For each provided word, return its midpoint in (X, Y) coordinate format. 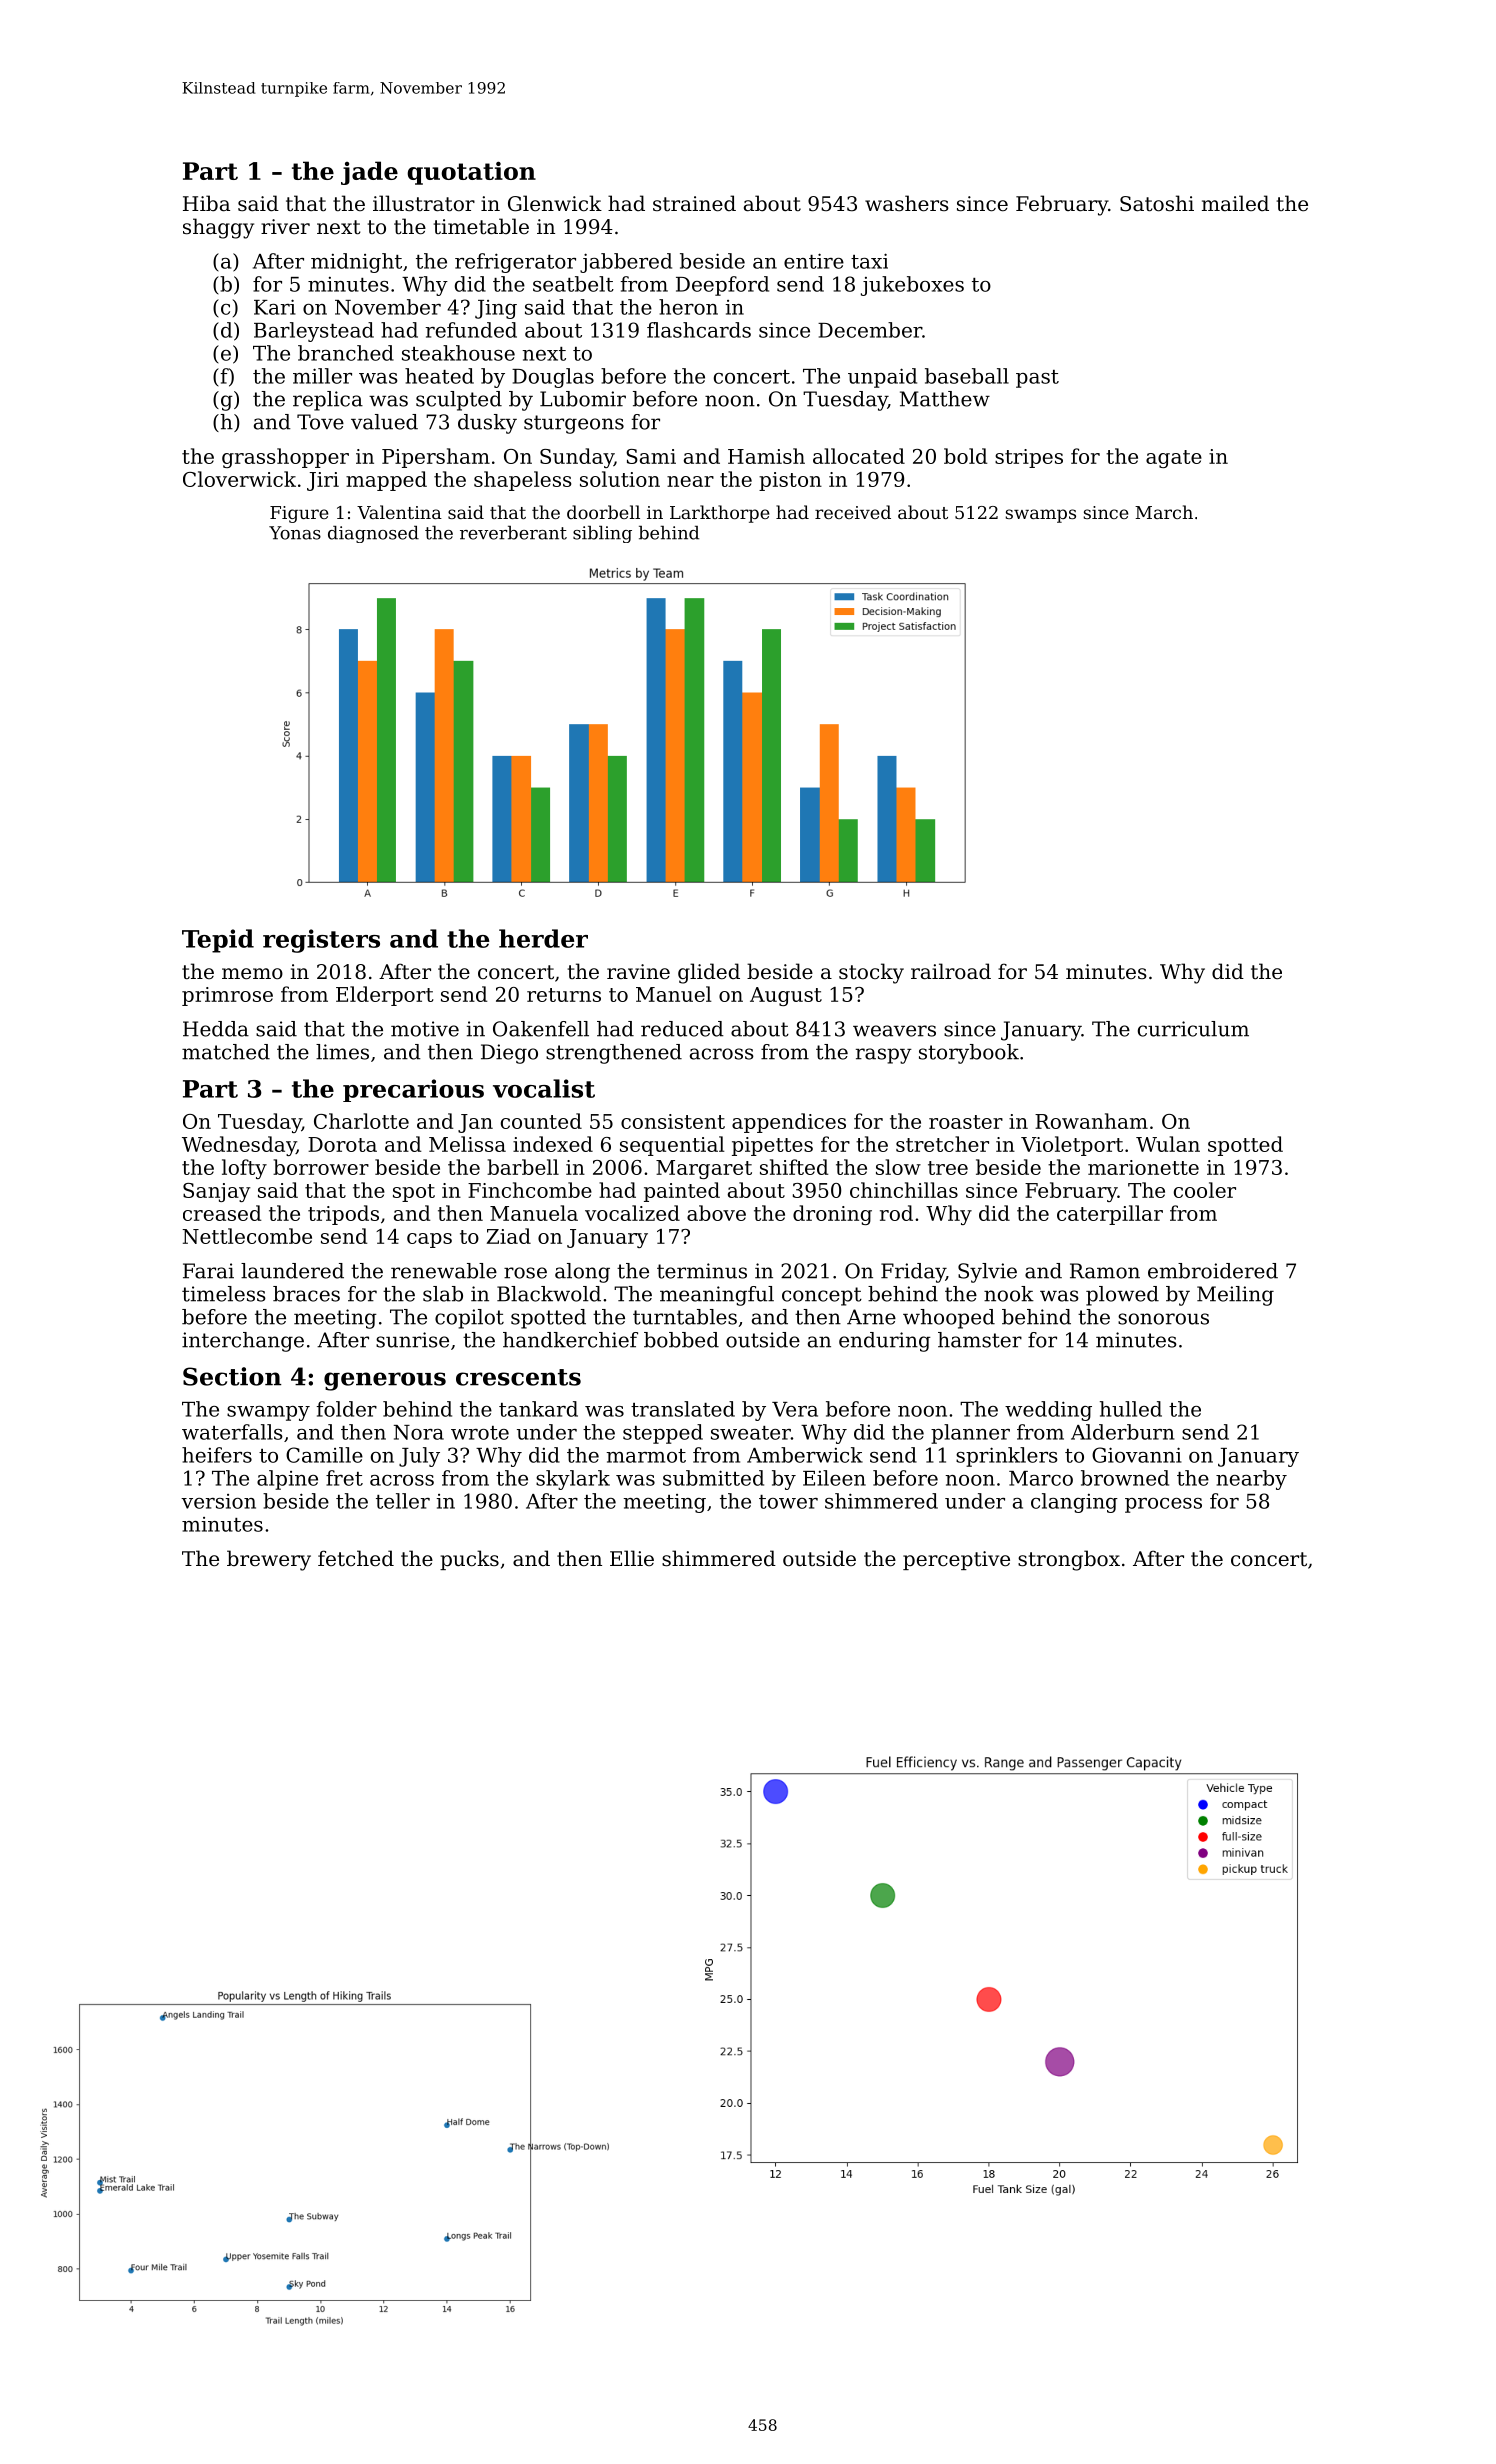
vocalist (544, 1088)
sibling (602, 534)
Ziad (508, 1236)
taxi (869, 261)
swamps (1040, 516)
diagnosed (373, 534)
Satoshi (1157, 203)
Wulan (1168, 1144)
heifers (217, 1455)
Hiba (206, 203)
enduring (885, 1342)
